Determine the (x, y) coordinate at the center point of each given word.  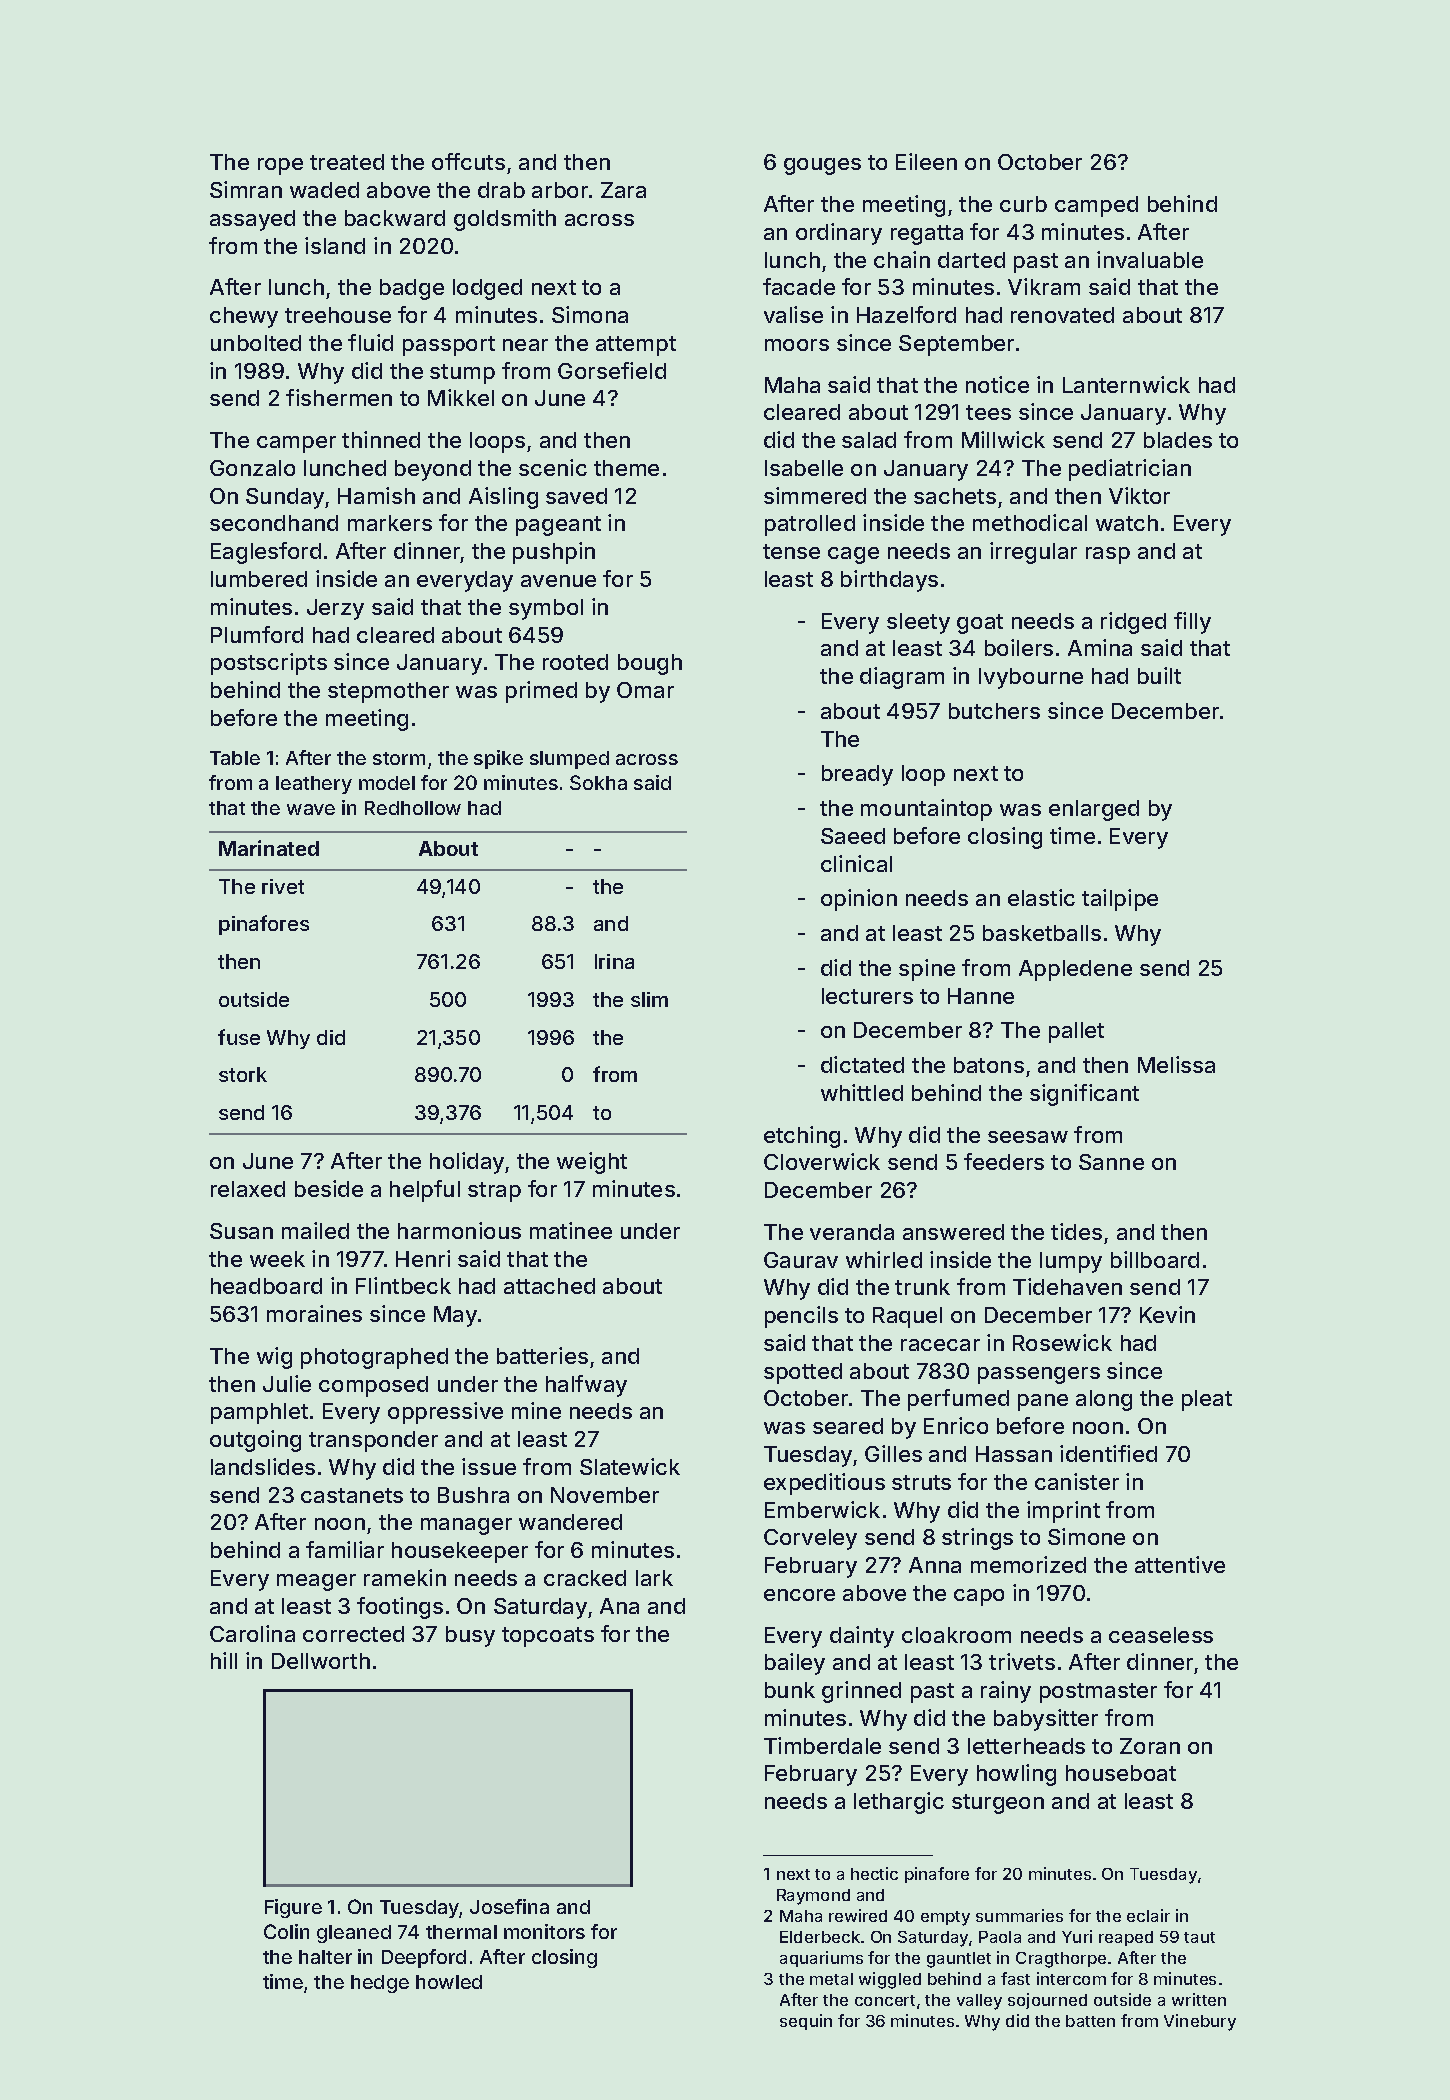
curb (1023, 204)
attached (549, 1286)
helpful (425, 1191)
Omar (645, 690)
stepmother (388, 692)
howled (449, 1982)
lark (654, 1578)
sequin (806, 2022)
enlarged (1094, 810)
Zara (623, 190)
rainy (1006, 1692)
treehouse (338, 315)
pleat (1207, 1400)
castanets (352, 1495)
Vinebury (1200, 2022)
